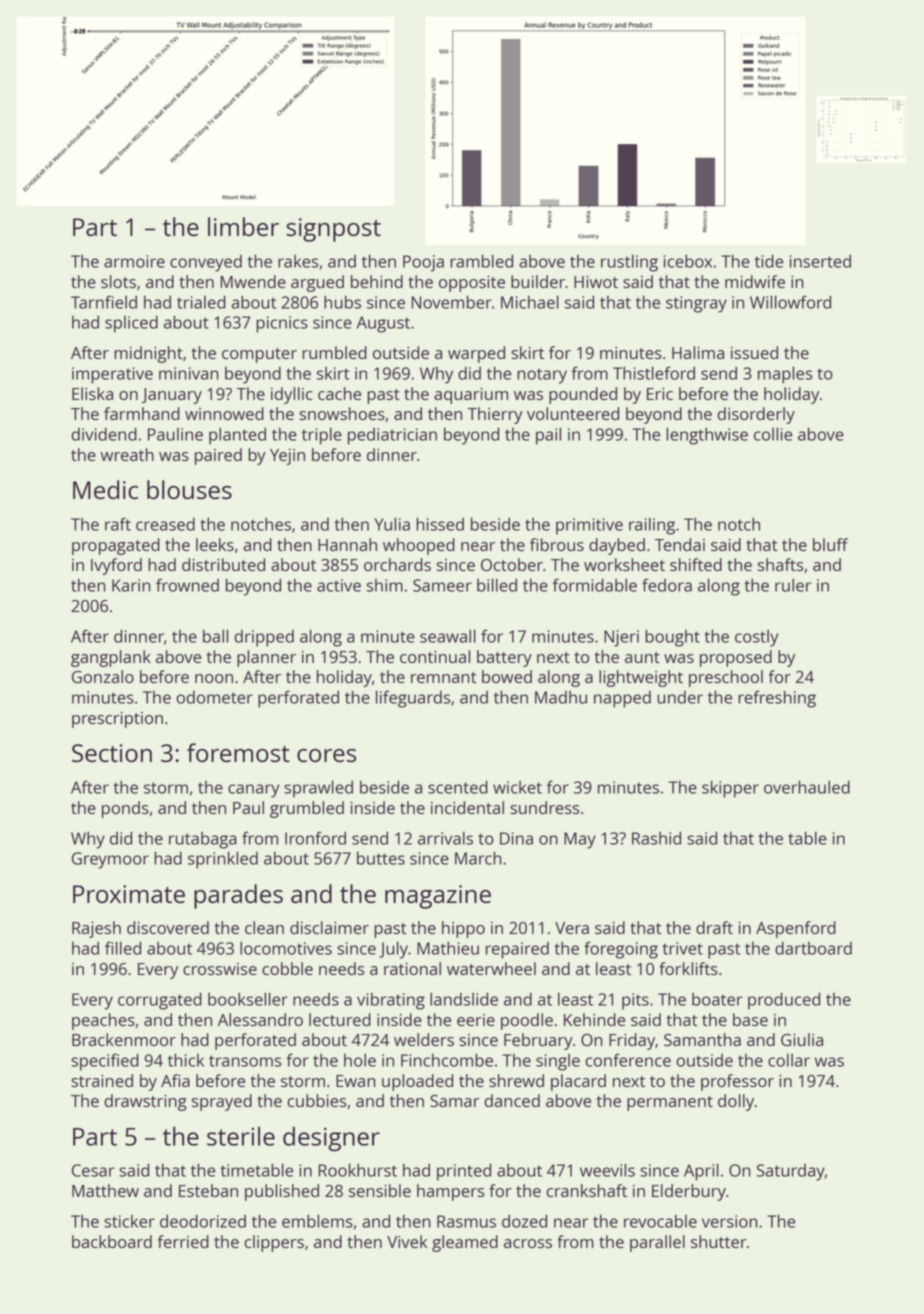 This screenshot has width=924, height=1314. I want to click on buttes, so click(381, 858).
